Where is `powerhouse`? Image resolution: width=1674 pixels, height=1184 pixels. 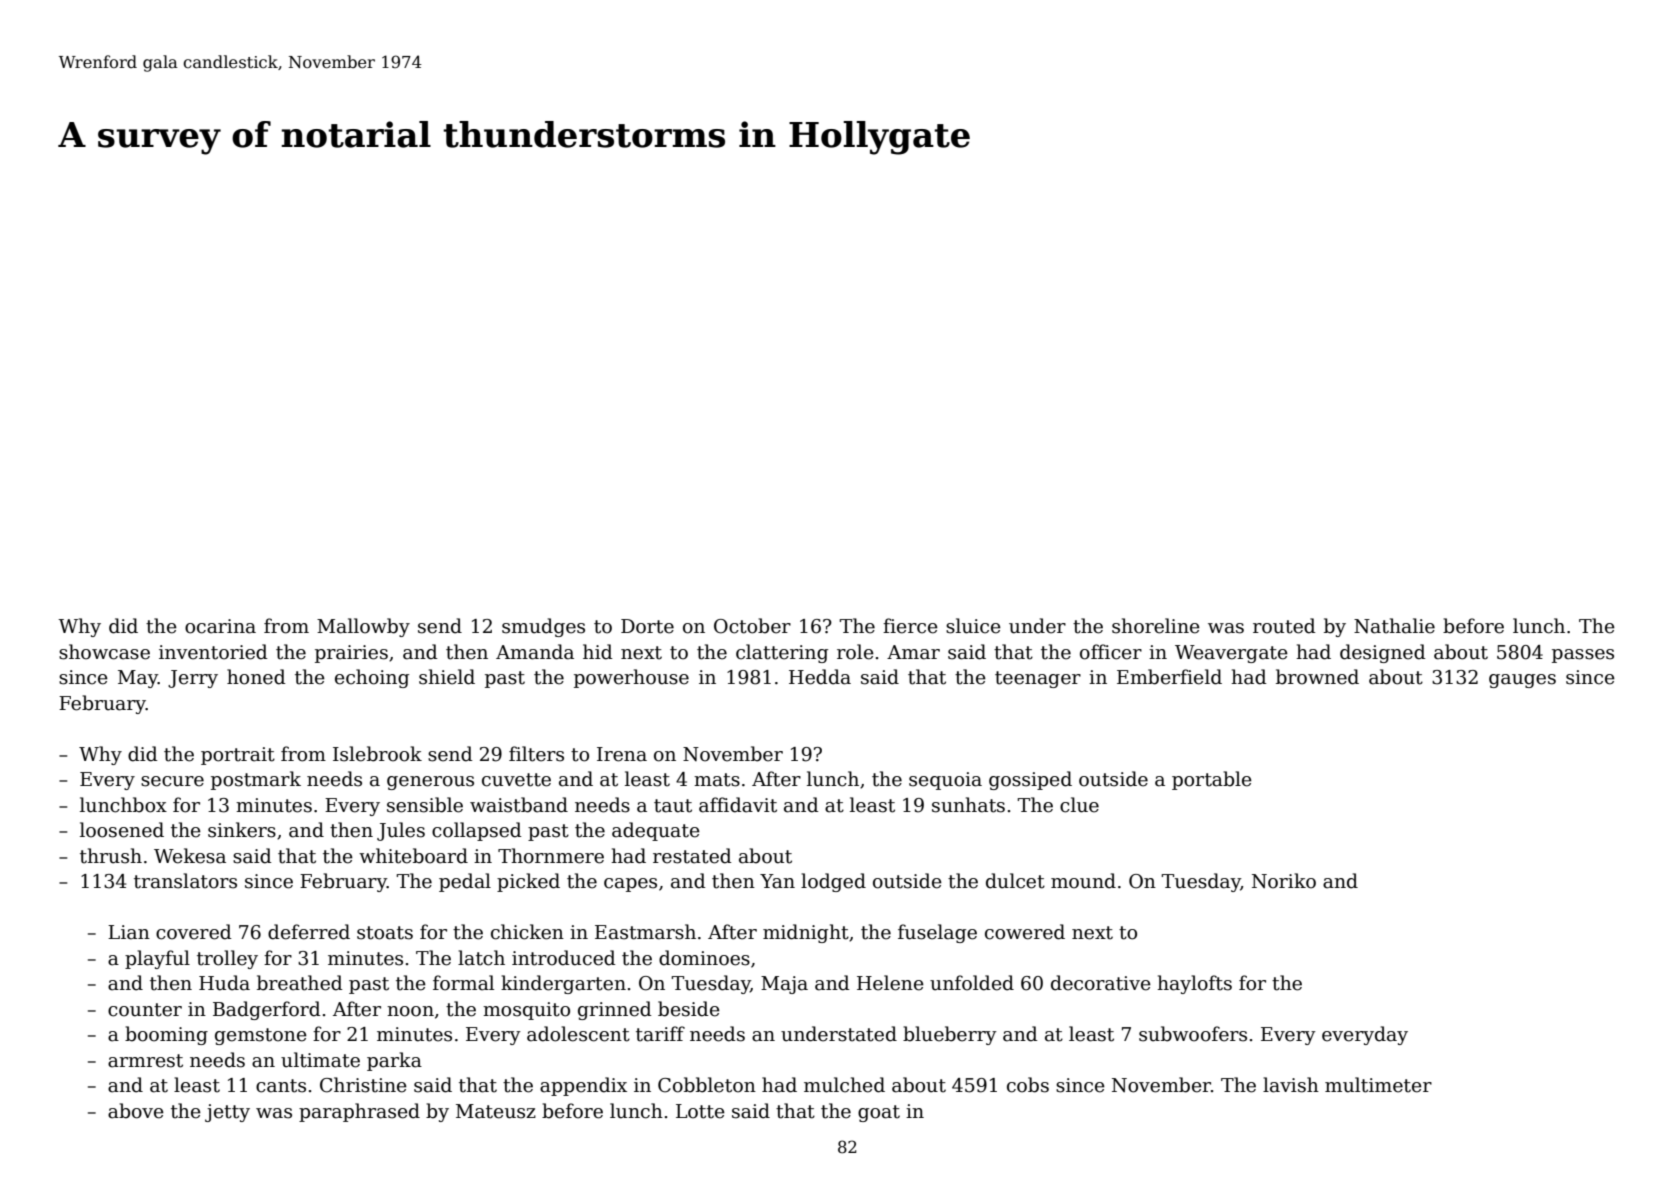 powerhouse is located at coordinates (631, 678).
